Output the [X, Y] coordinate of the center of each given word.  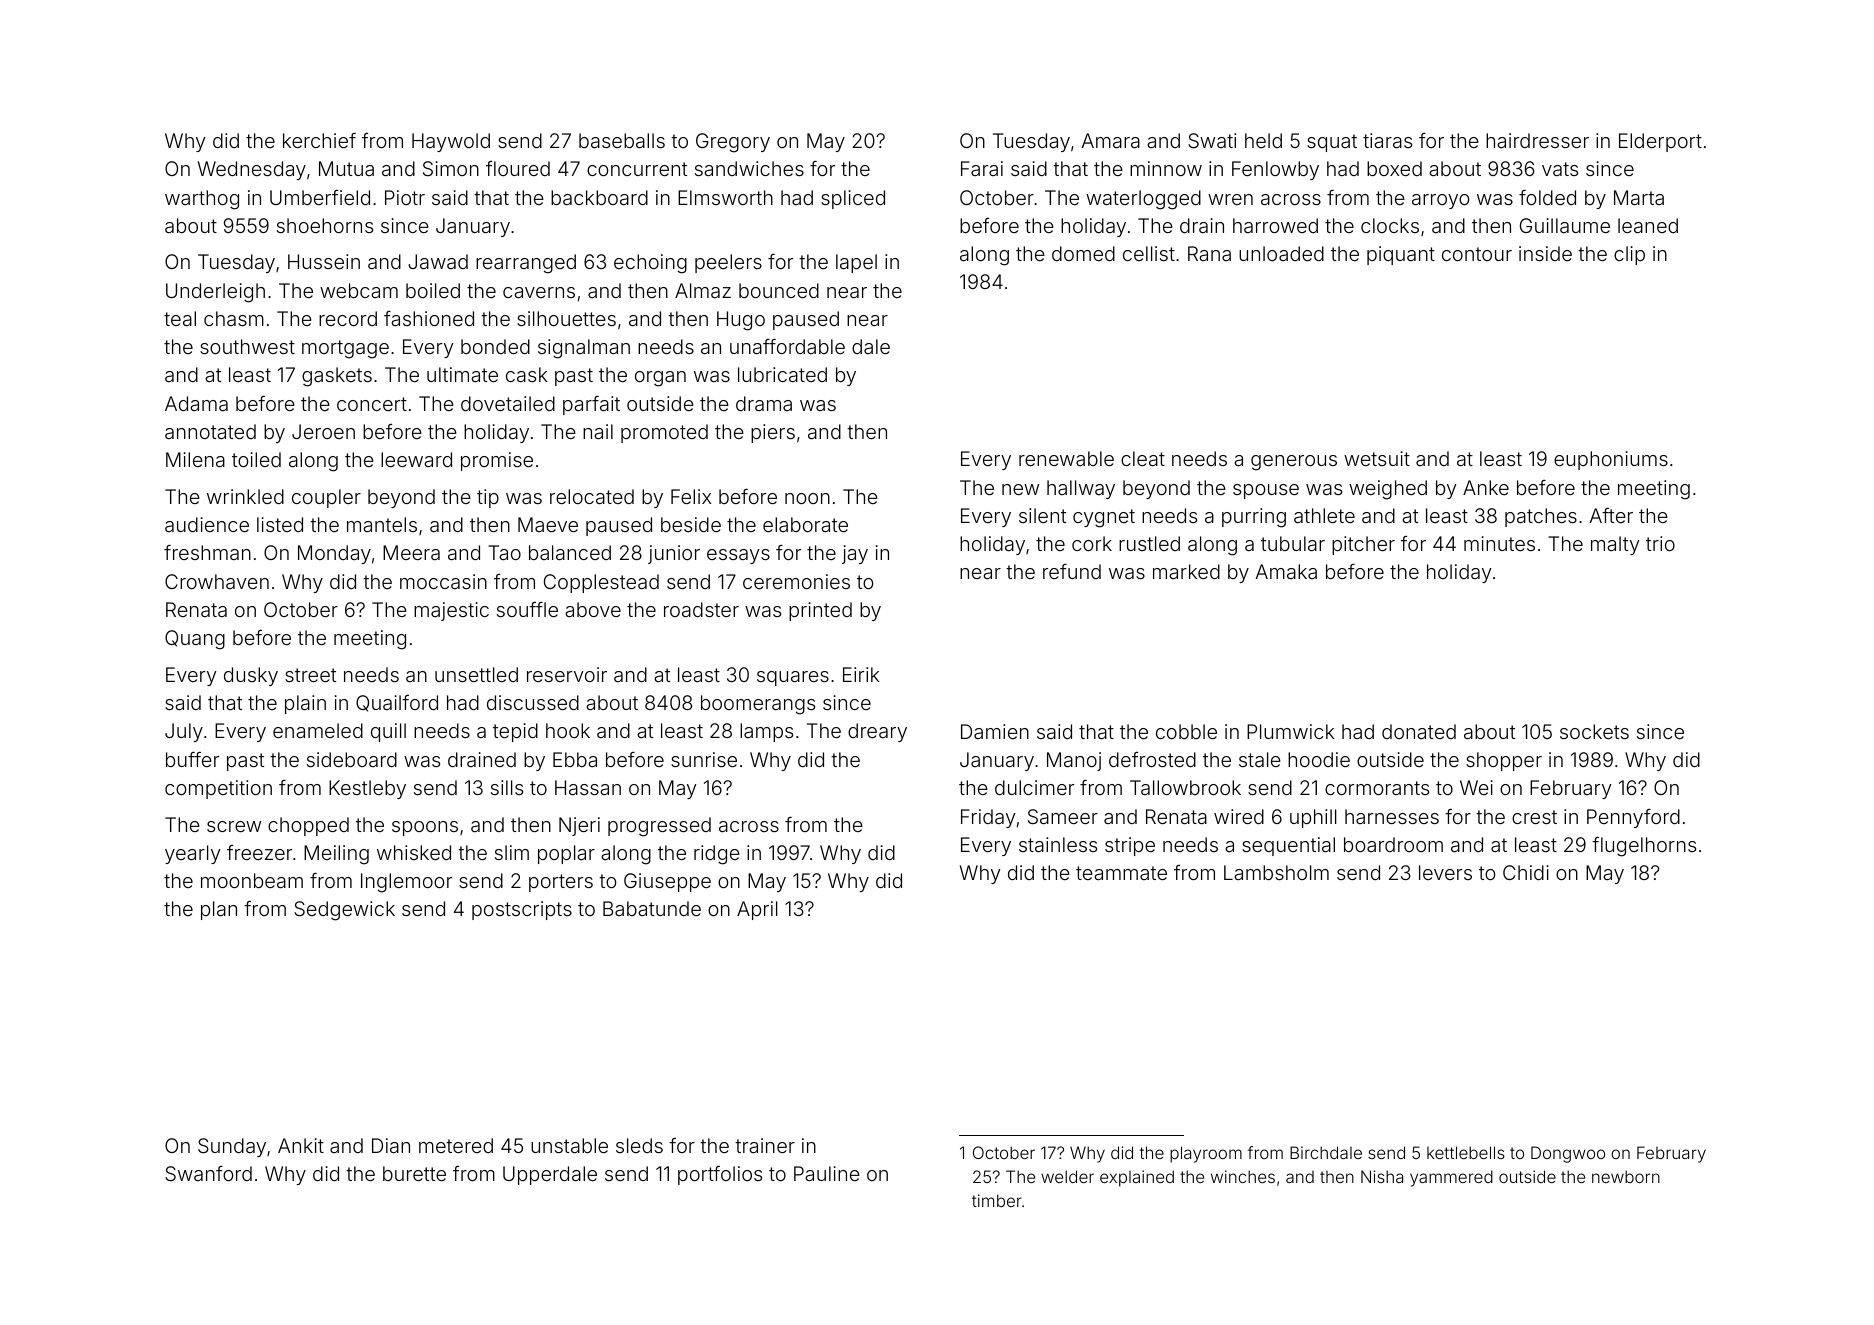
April [757, 910]
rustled [1149, 543]
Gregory [733, 143]
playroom [1206, 1154]
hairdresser [1537, 140]
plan [219, 910]
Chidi [1526, 872]
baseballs [622, 140]
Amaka [1286, 571]
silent [1042, 515]
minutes [1499, 543]
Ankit [301, 1145]
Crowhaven [217, 581]
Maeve [548, 524]
